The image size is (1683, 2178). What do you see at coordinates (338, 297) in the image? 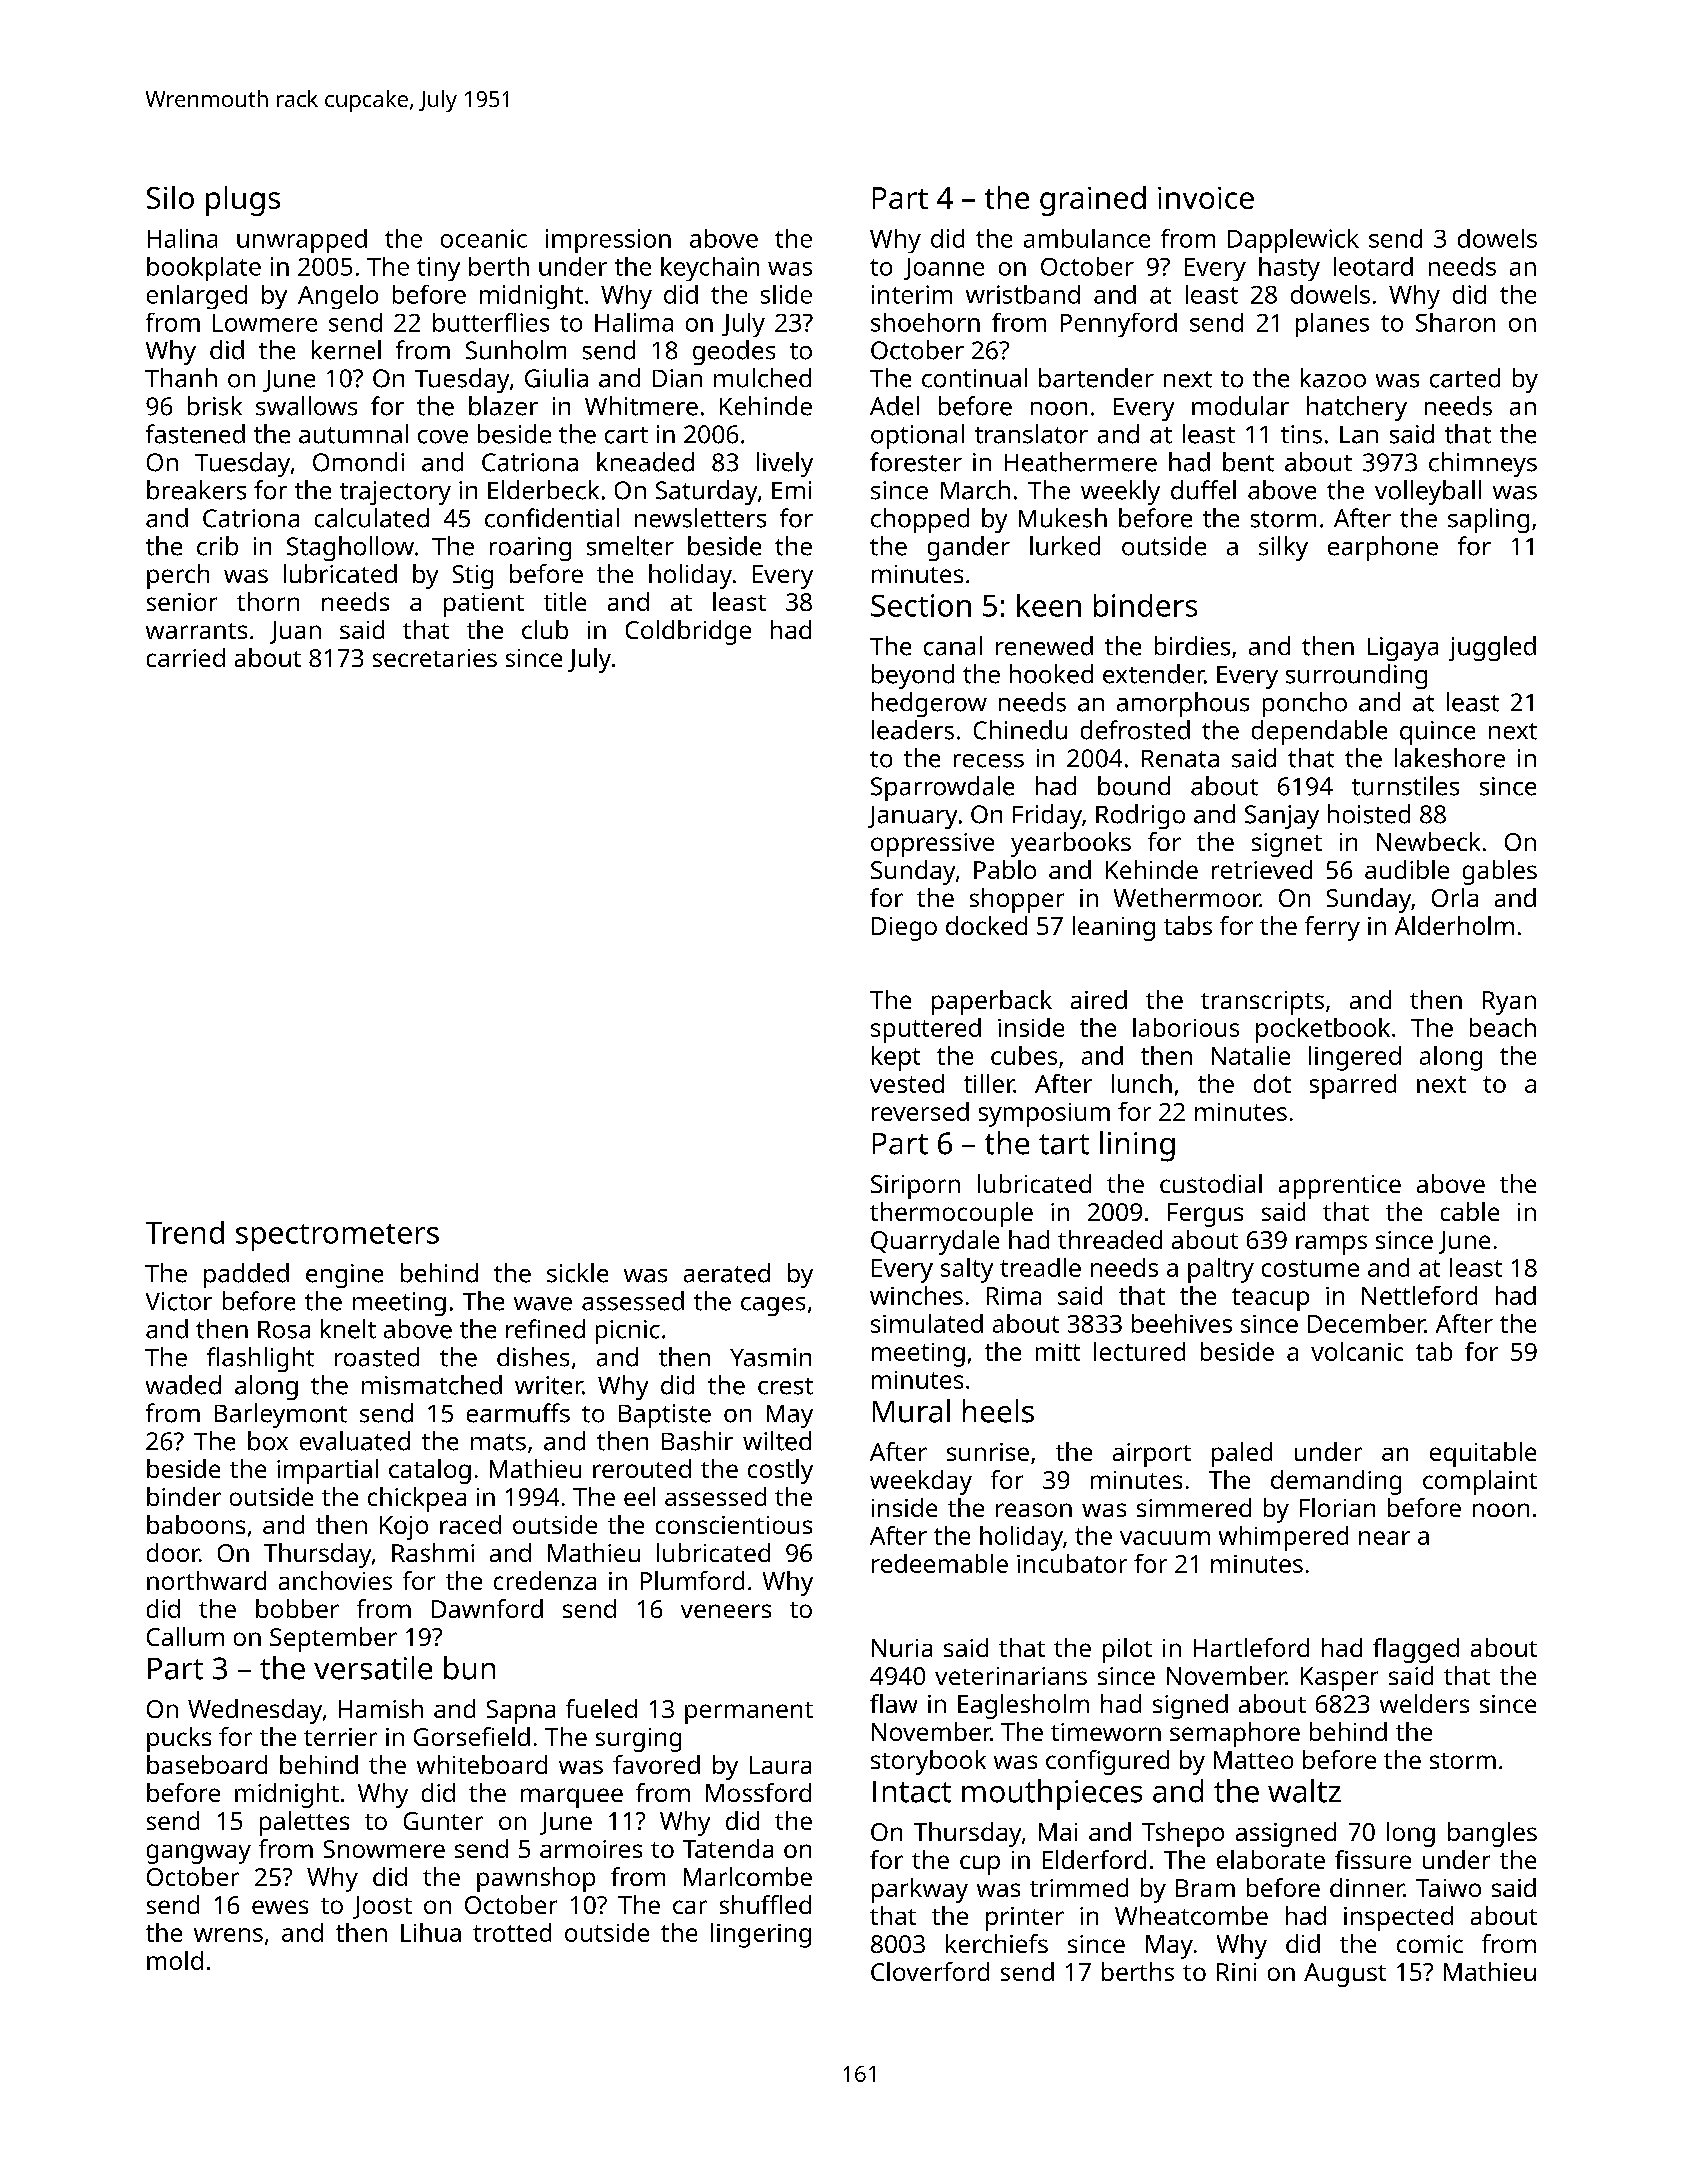
I see `Angelo` at bounding box center [338, 297].
